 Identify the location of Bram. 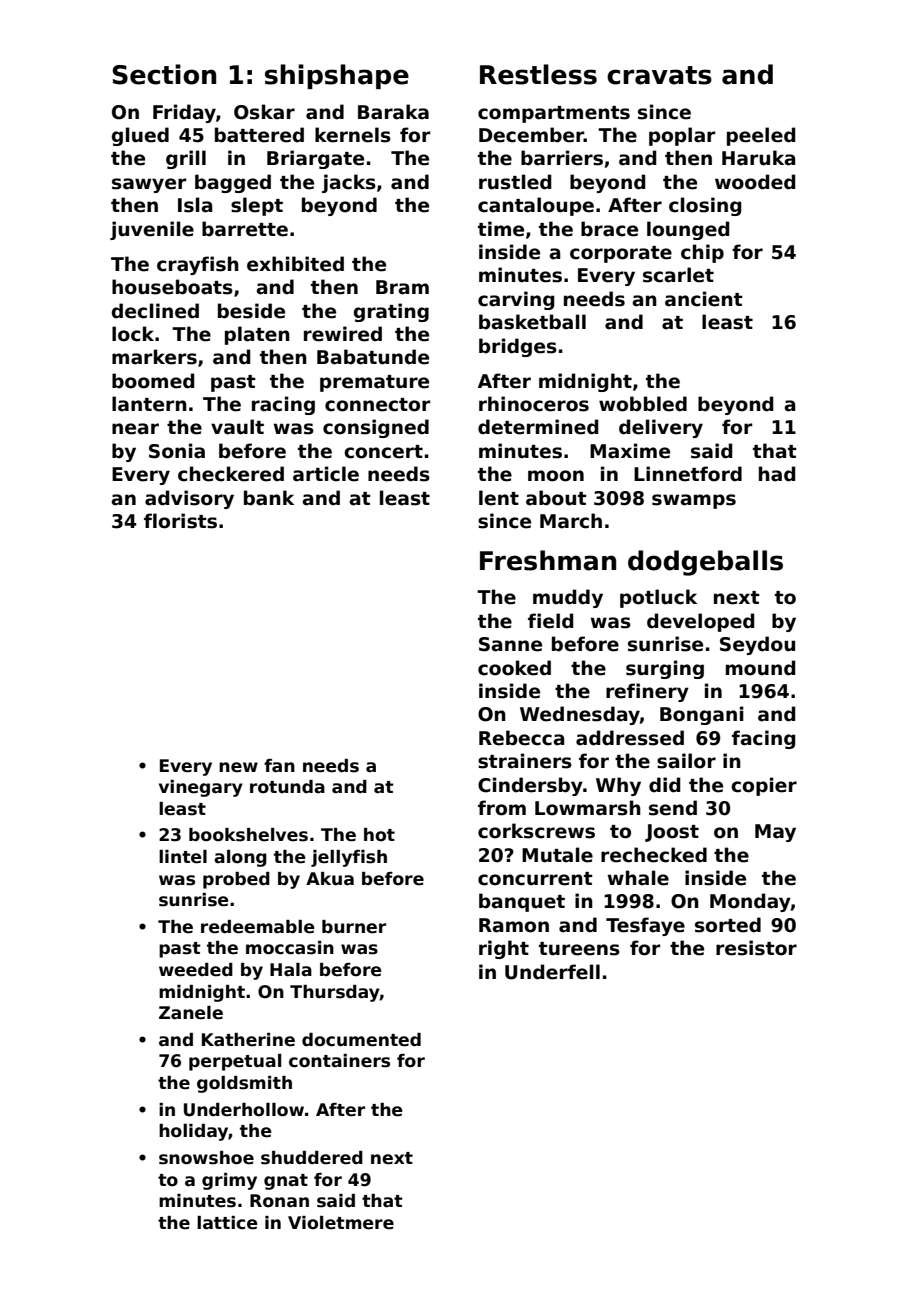
(402, 287).
